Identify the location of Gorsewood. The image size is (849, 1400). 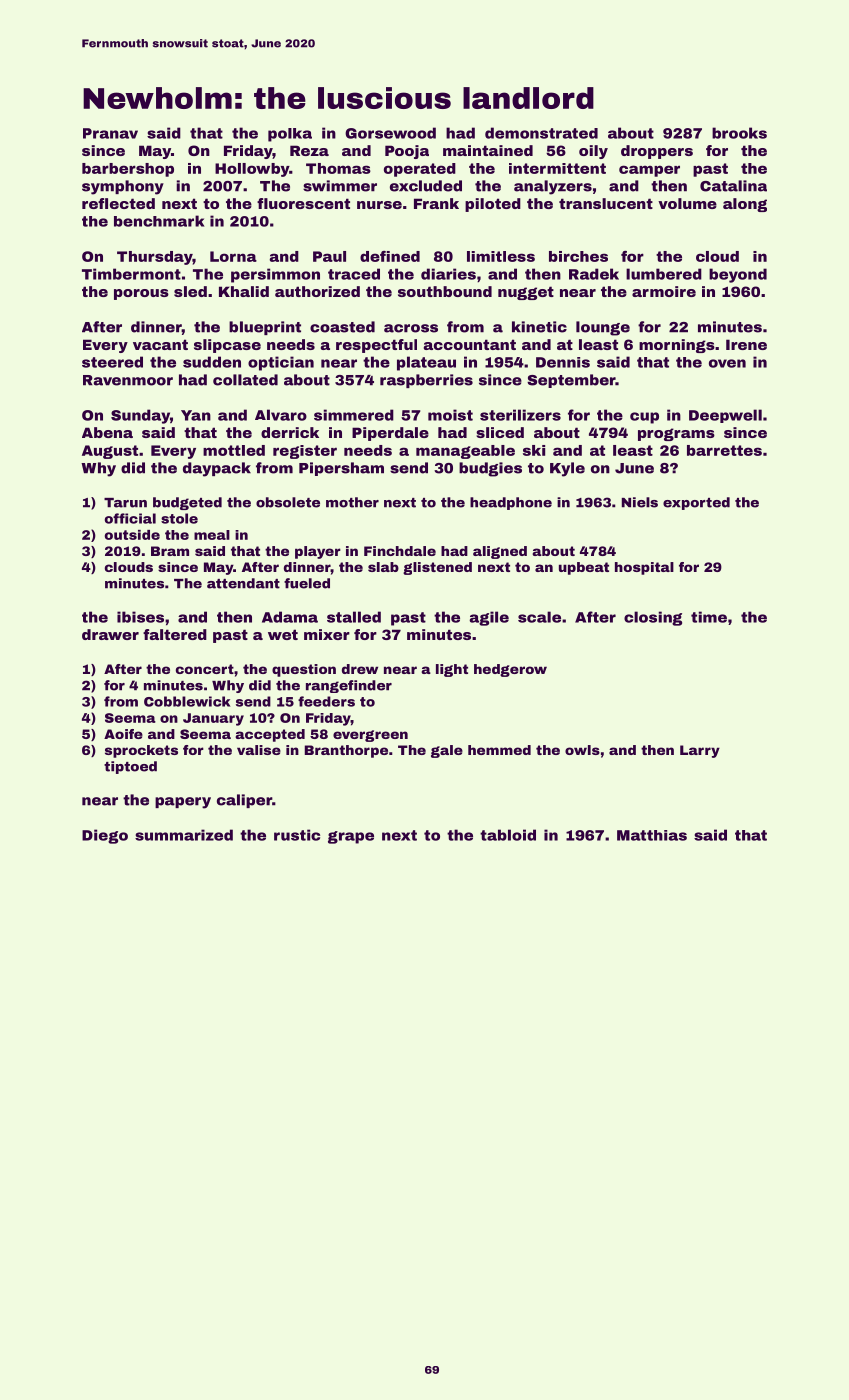
(390, 133).
